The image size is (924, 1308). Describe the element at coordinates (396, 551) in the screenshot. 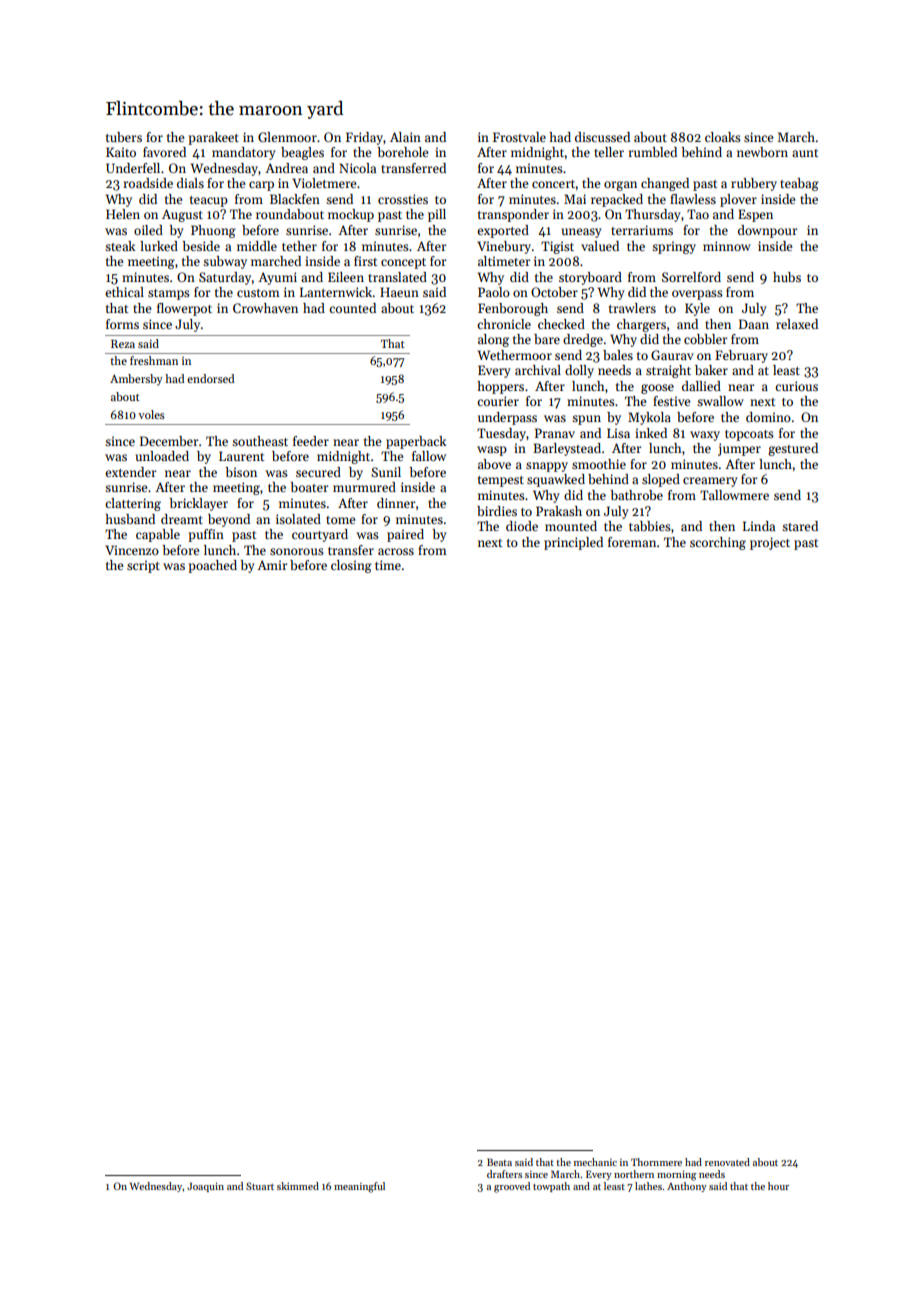

I see `across` at that location.
